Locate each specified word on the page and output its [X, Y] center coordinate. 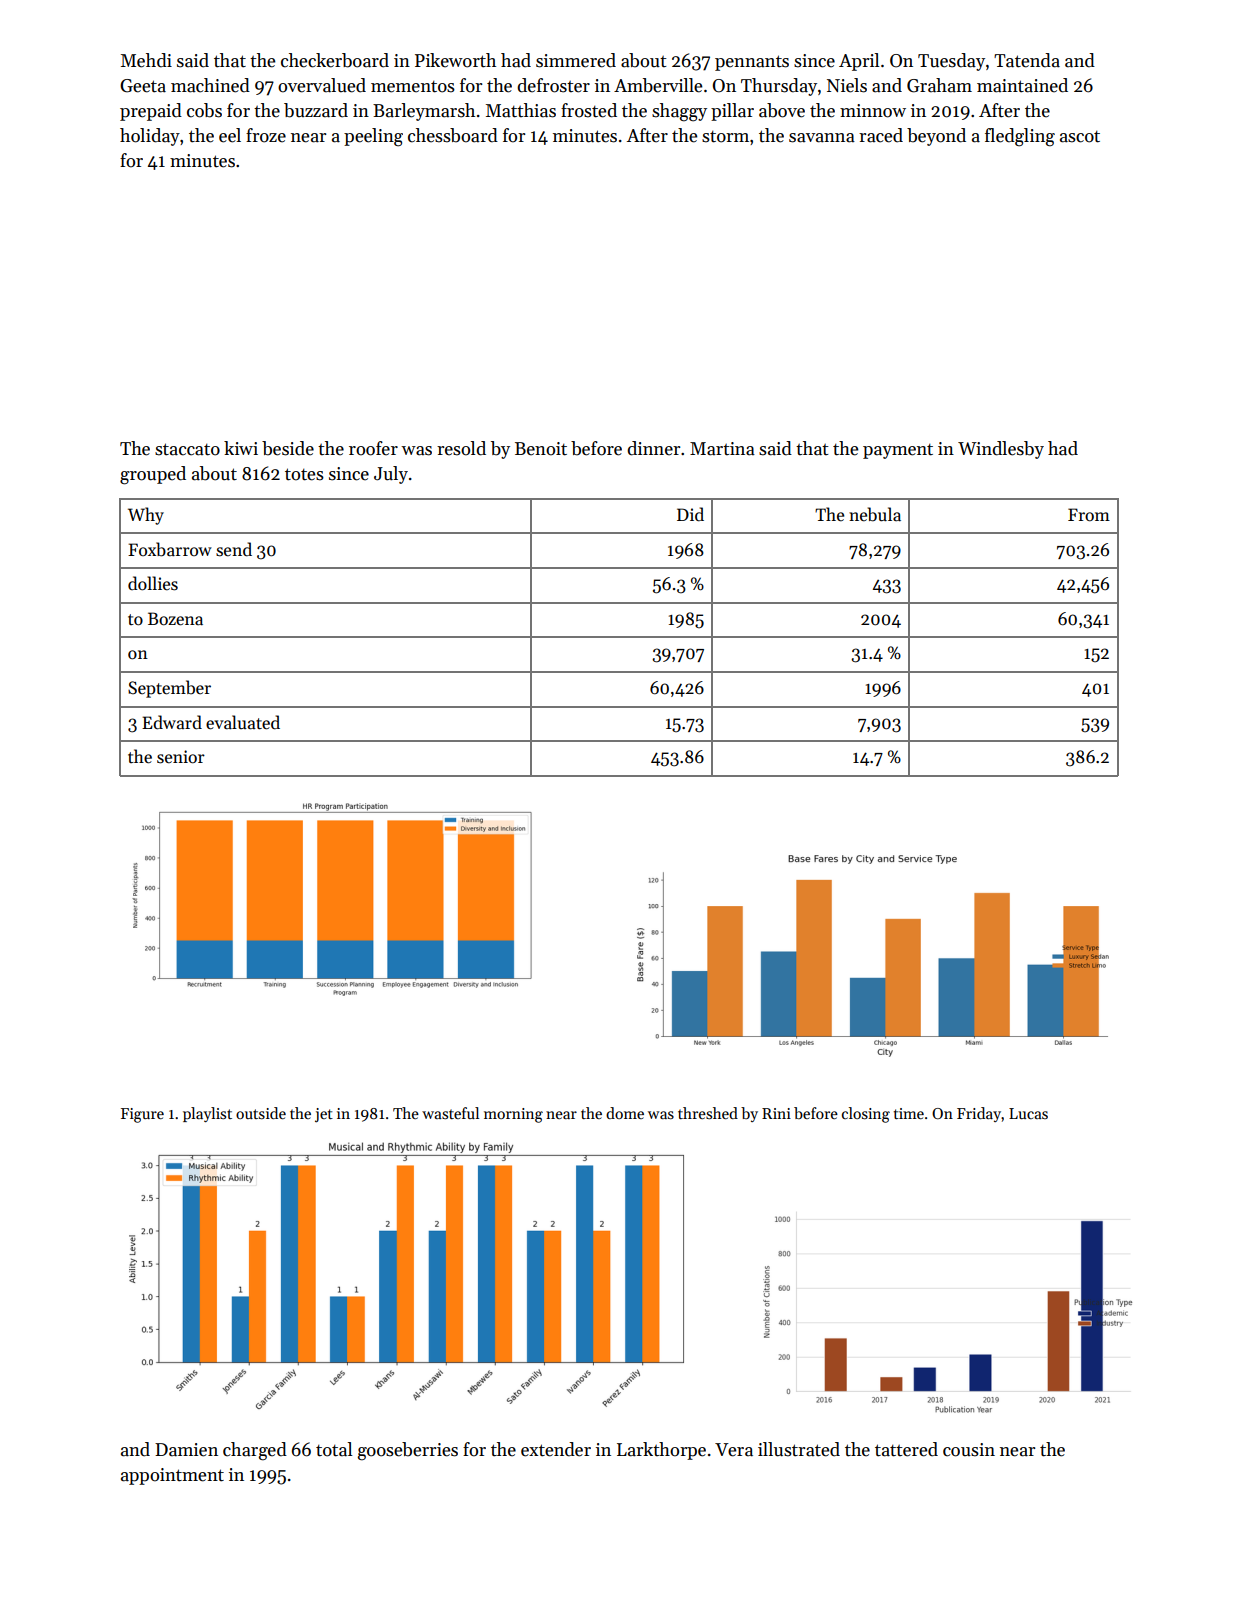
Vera [734, 1450]
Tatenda [1027, 60]
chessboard [453, 135]
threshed [708, 1113]
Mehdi [146, 60]
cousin [969, 1450]
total [334, 1449]
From [1089, 514]
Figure [142, 1115]
